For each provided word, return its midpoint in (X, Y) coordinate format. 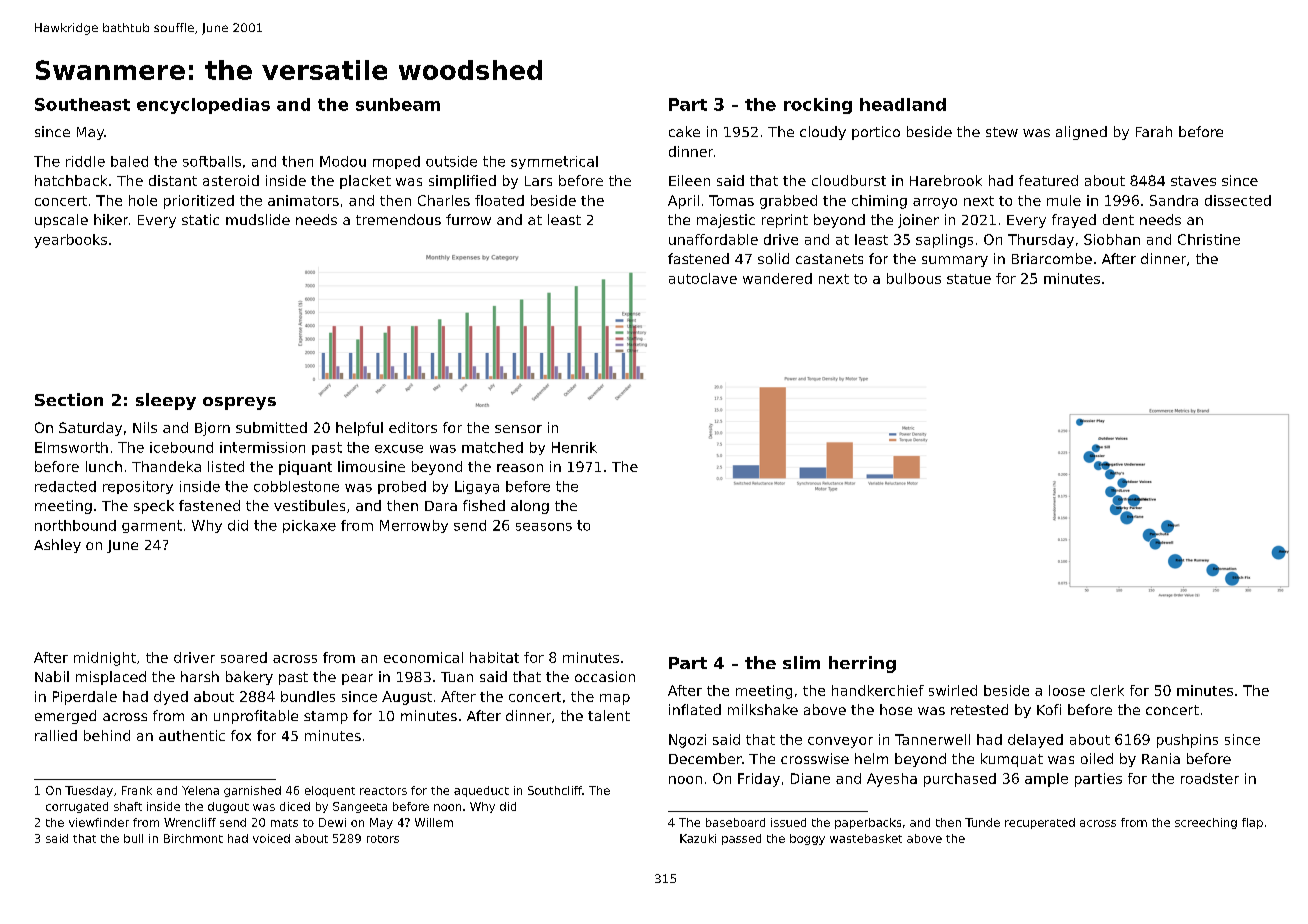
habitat (494, 657)
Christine (1209, 239)
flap (1252, 823)
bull (133, 838)
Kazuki (698, 838)
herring (862, 664)
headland (903, 104)
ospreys (239, 403)
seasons (544, 527)
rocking (818, 106)
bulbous (914, 278)
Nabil (52, 676)
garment (152, 526)
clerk (1107, 690)
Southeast (82, 104)
